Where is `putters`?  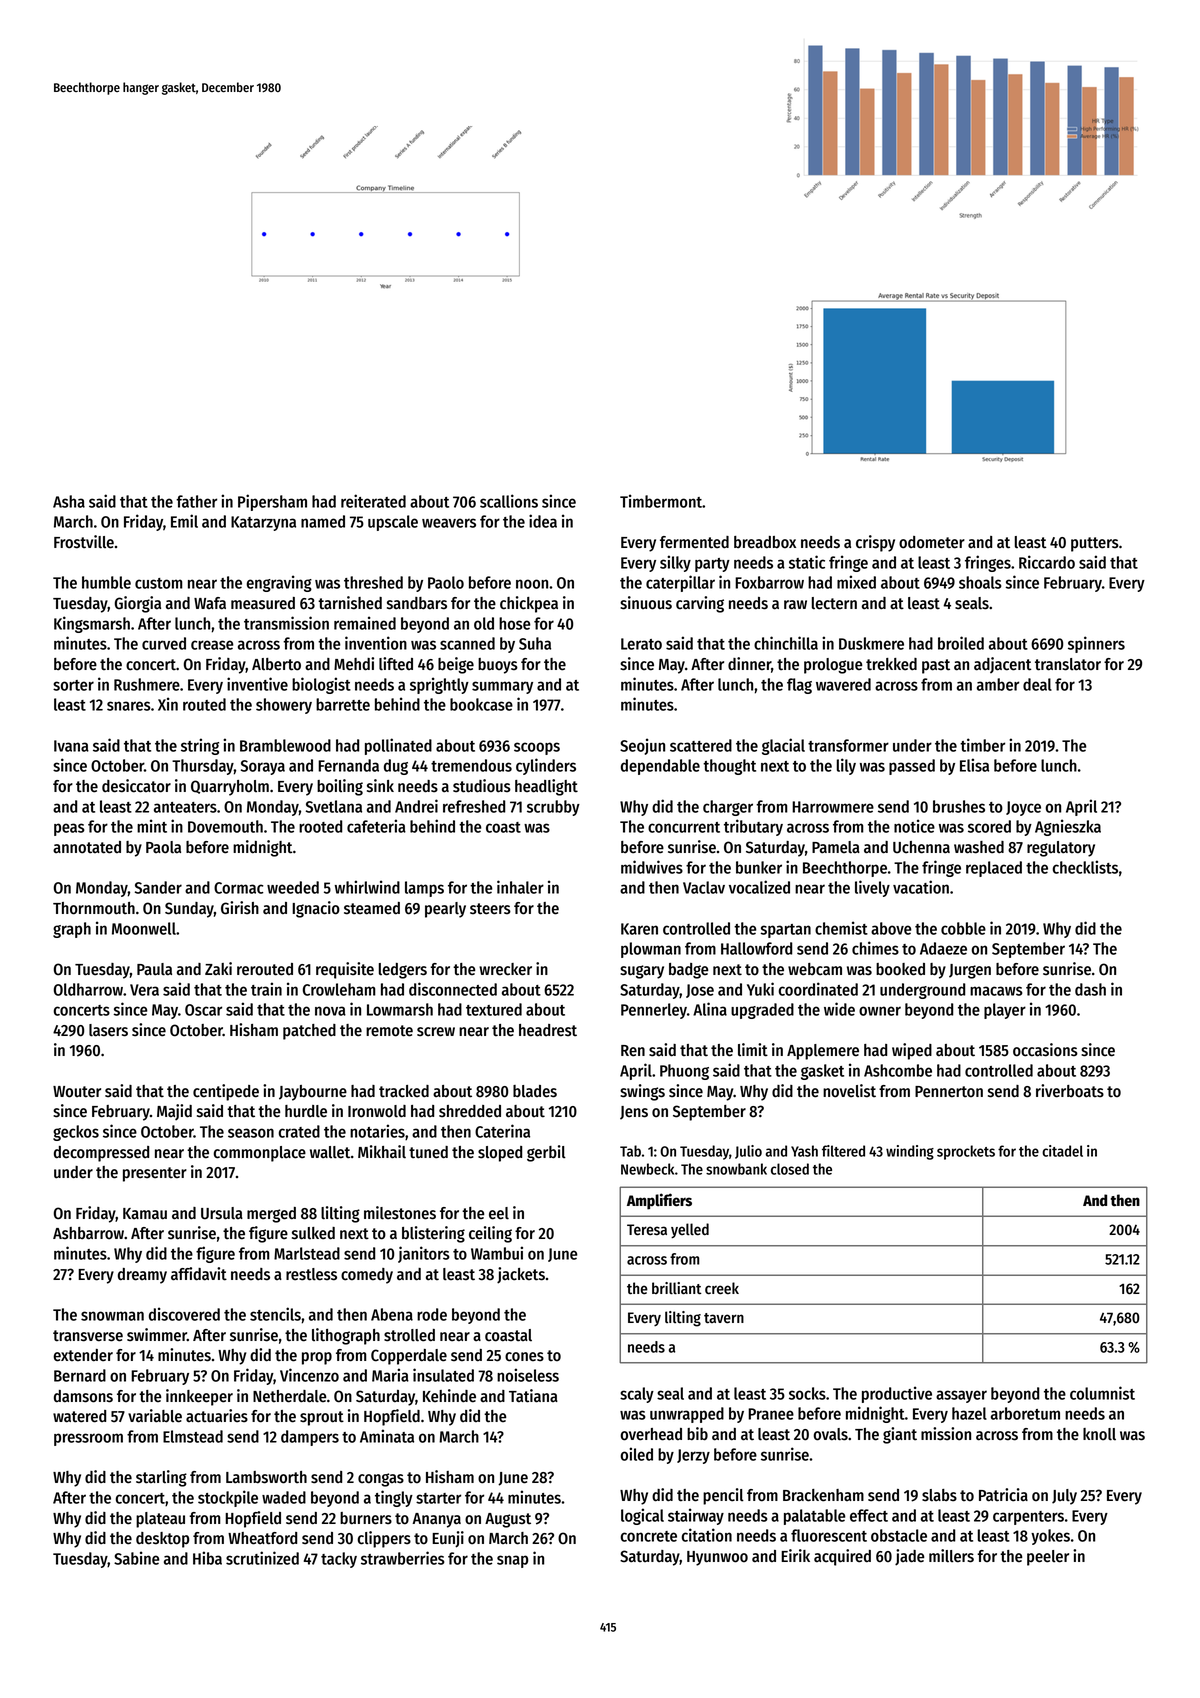
putters is located at coordinates (1095, 544).
